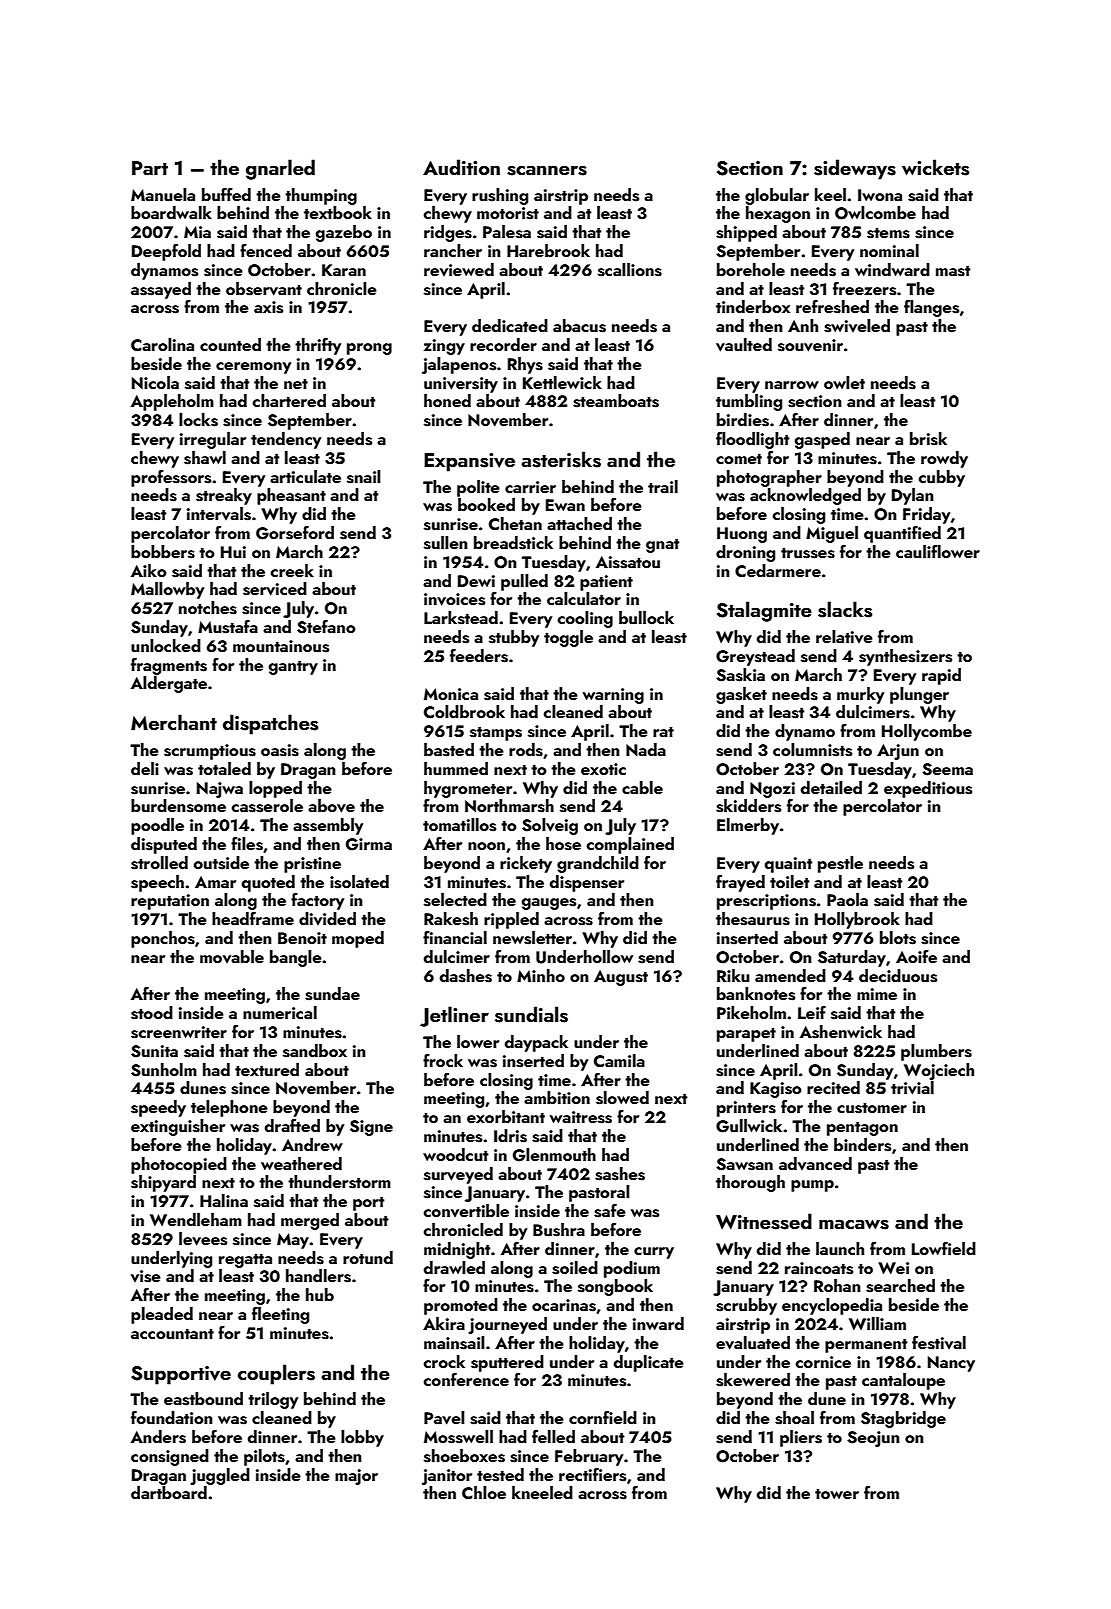  What do you see at coordinates (844, 382) in the screenshot?
I see `owlet` at bounding box center [844, 382].
